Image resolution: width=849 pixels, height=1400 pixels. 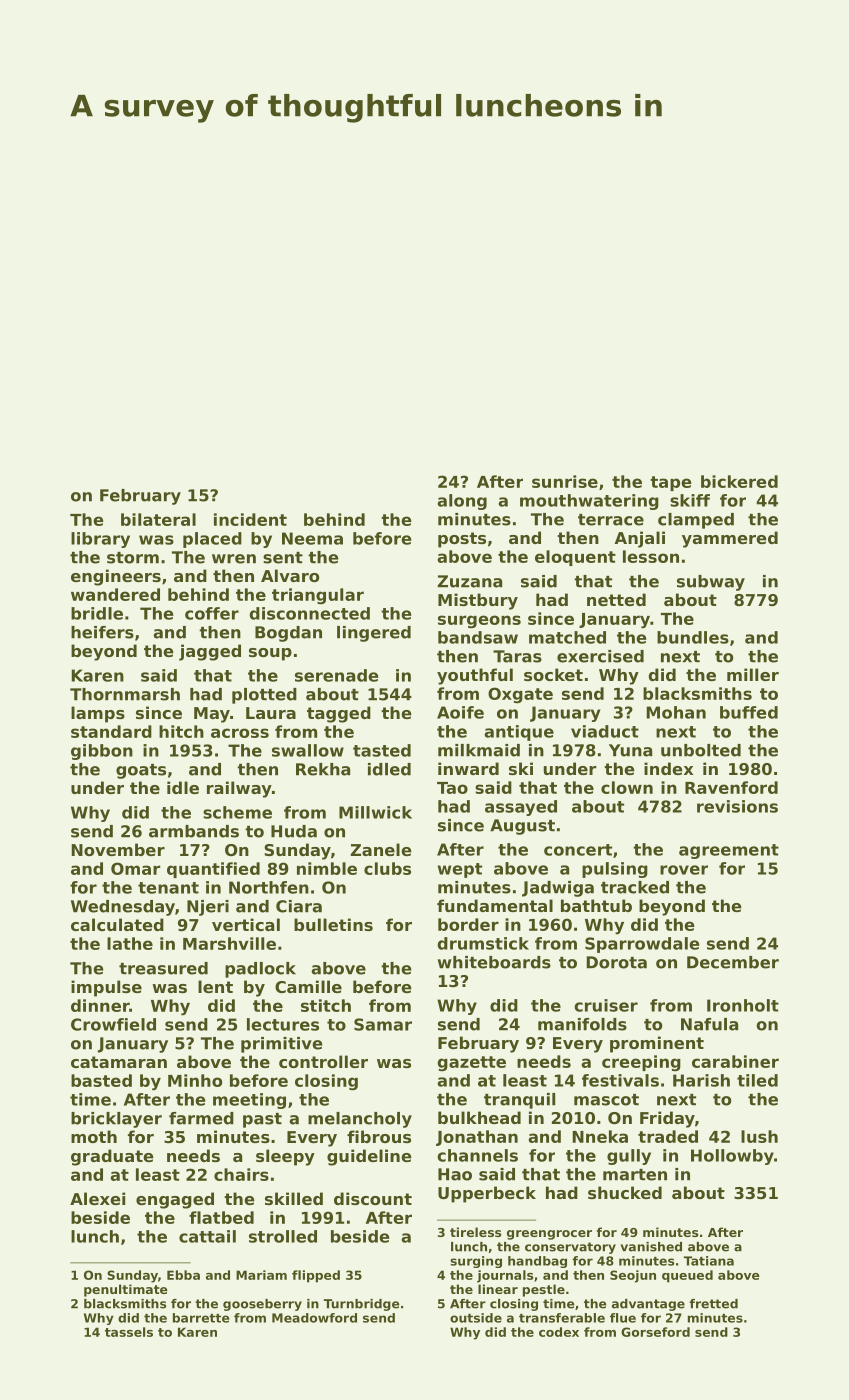 What do you see at coordinates (701, 750) in the image?
I see `unbolted` at bounding box center [701, 750].
